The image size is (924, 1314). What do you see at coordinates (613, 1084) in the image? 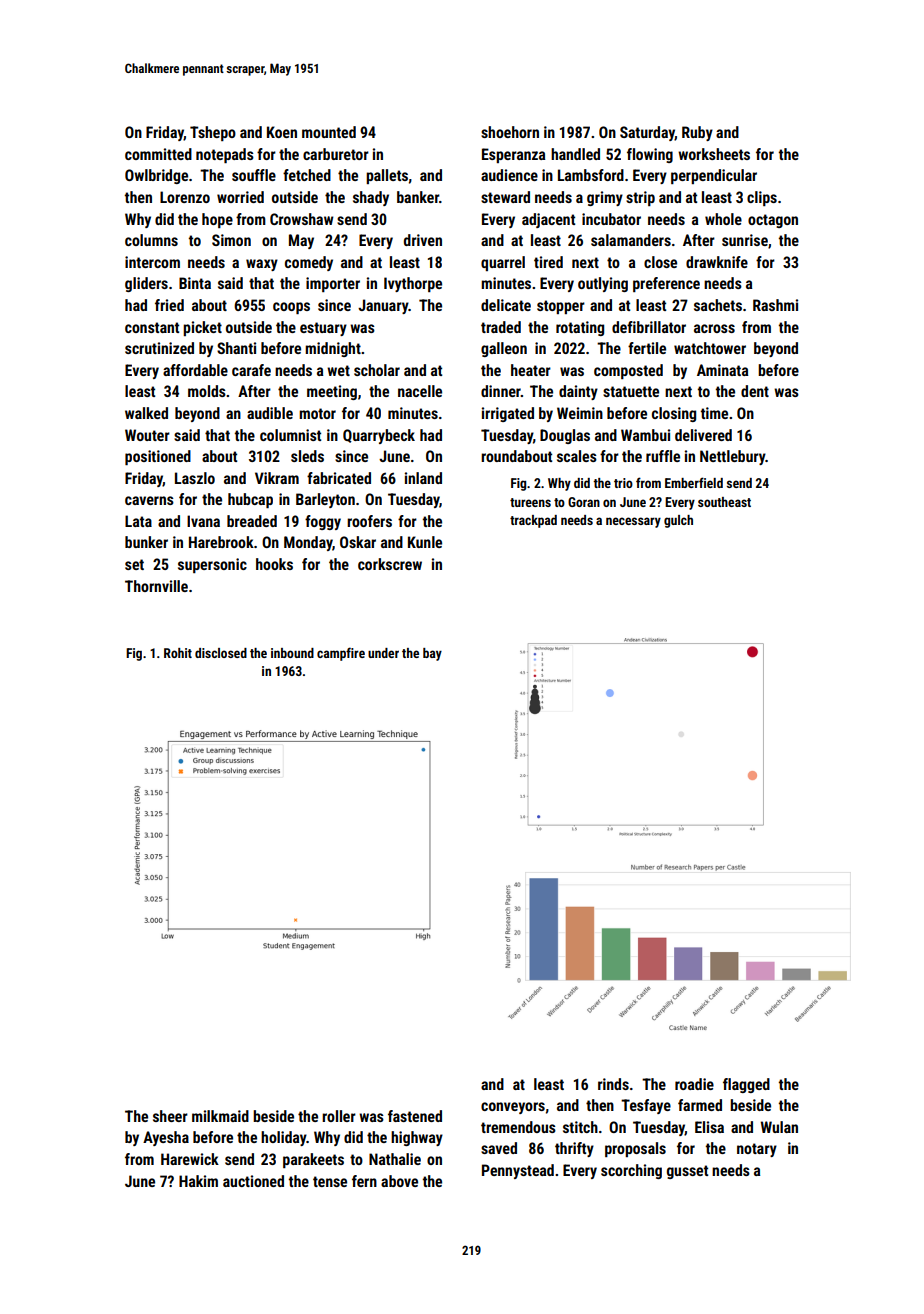
I see `rinds` at bounding box center [613, 1084].
